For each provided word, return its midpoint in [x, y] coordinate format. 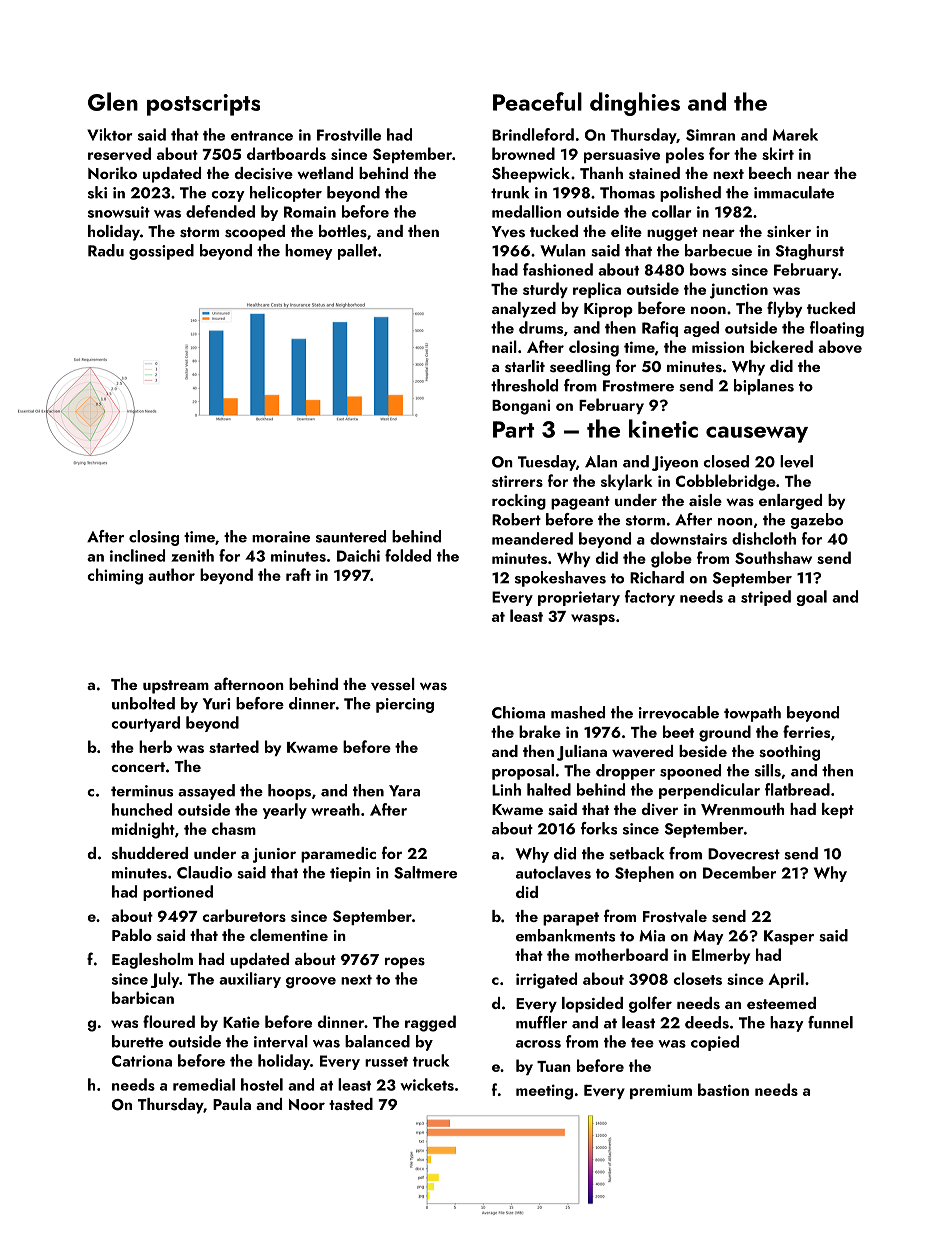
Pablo [132, 935]
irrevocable [679, 712]
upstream [176, 687]
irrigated [546, 980]
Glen [113, 101]
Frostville [349, 134]
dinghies [635, 104]
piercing [405, 705]
